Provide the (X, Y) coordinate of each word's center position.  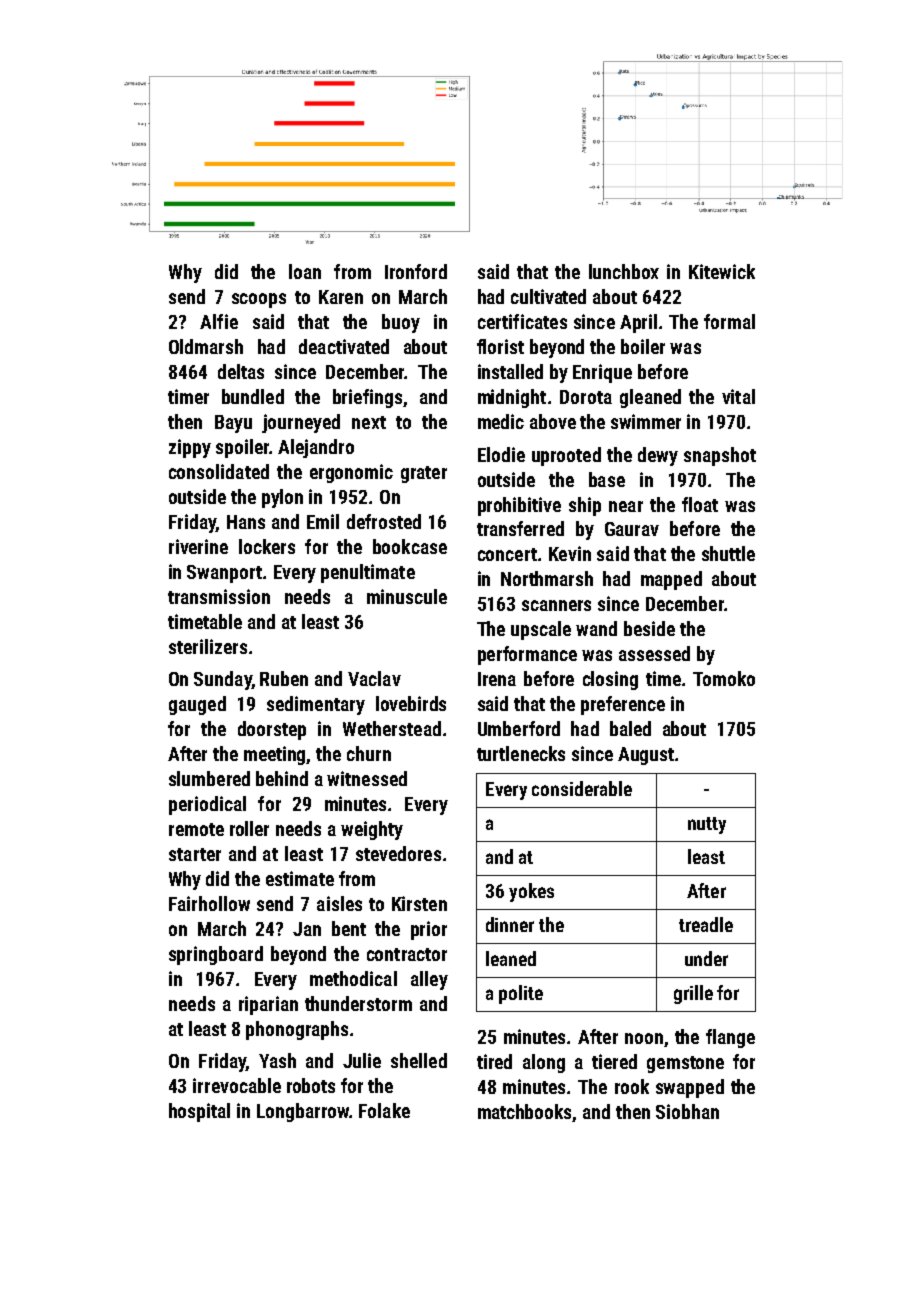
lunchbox (624, 271)
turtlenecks (521, 753)
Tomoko (724, 678)
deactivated (344, 346)
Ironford (416, 271)
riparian (268, 1005)
